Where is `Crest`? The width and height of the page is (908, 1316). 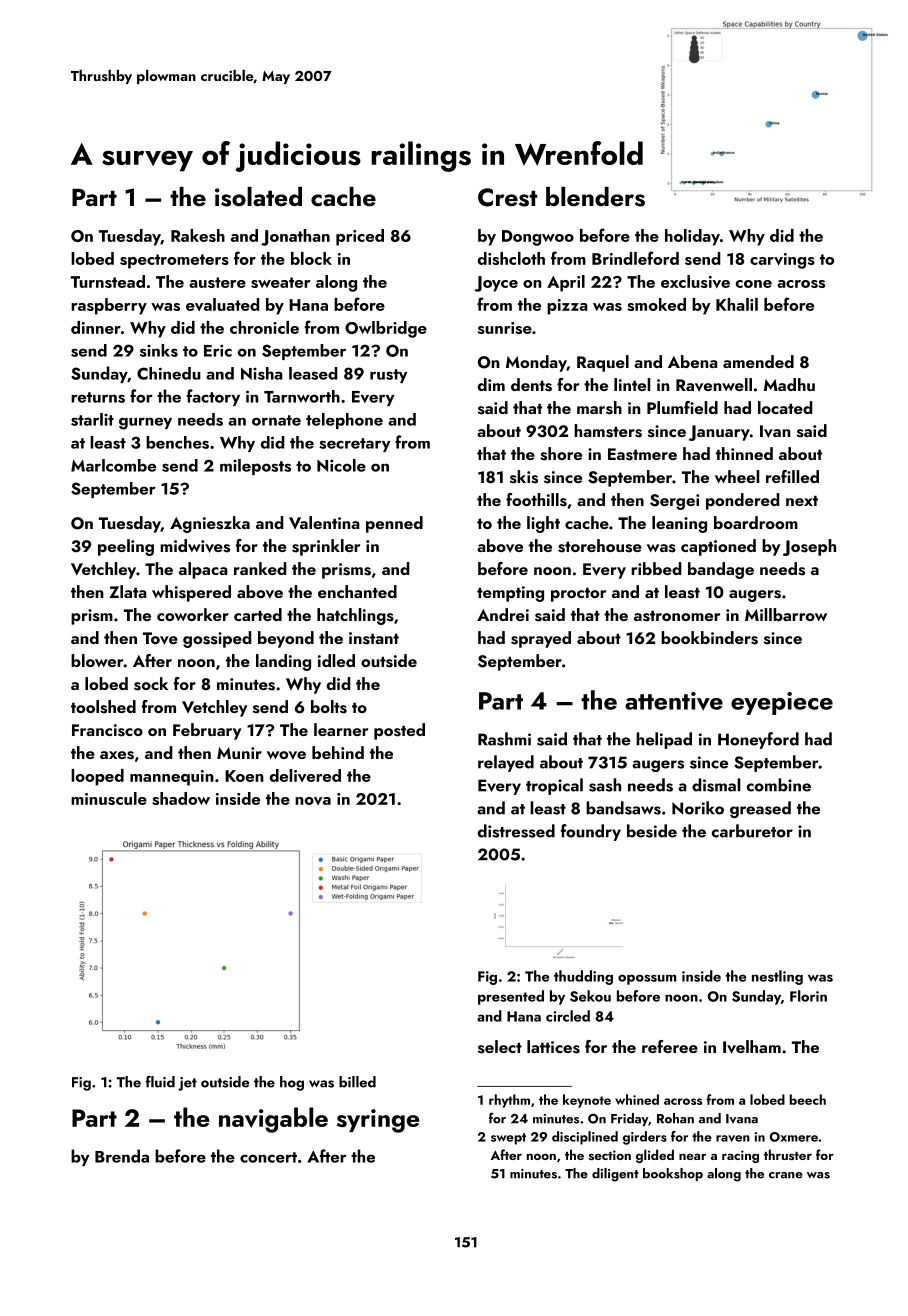 Crest is located at coordinates (507, 197).
